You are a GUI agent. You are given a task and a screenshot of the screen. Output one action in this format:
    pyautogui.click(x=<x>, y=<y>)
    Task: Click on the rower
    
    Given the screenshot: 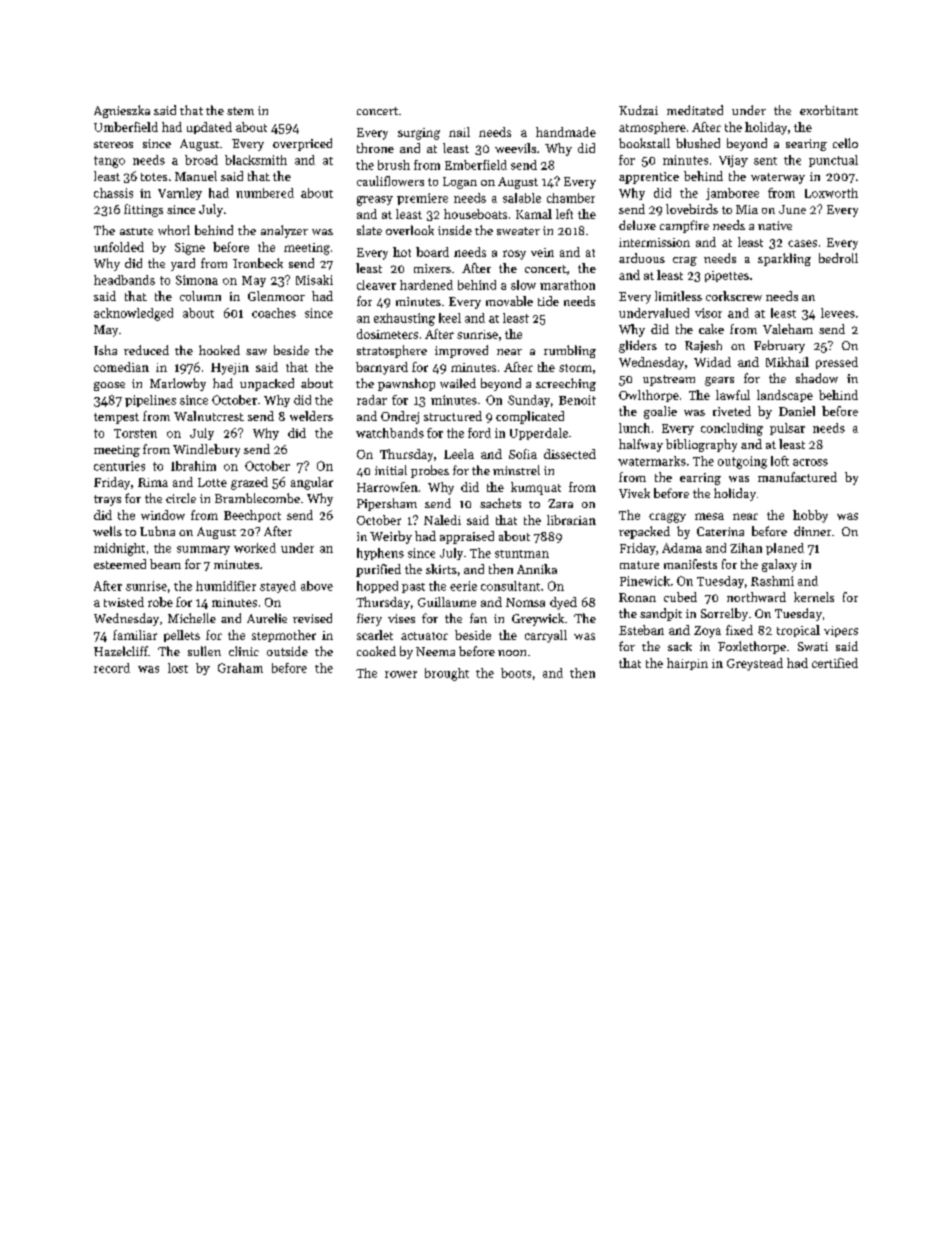 What is the action you would take?
    pyautogui.click(x=401, y=674)
